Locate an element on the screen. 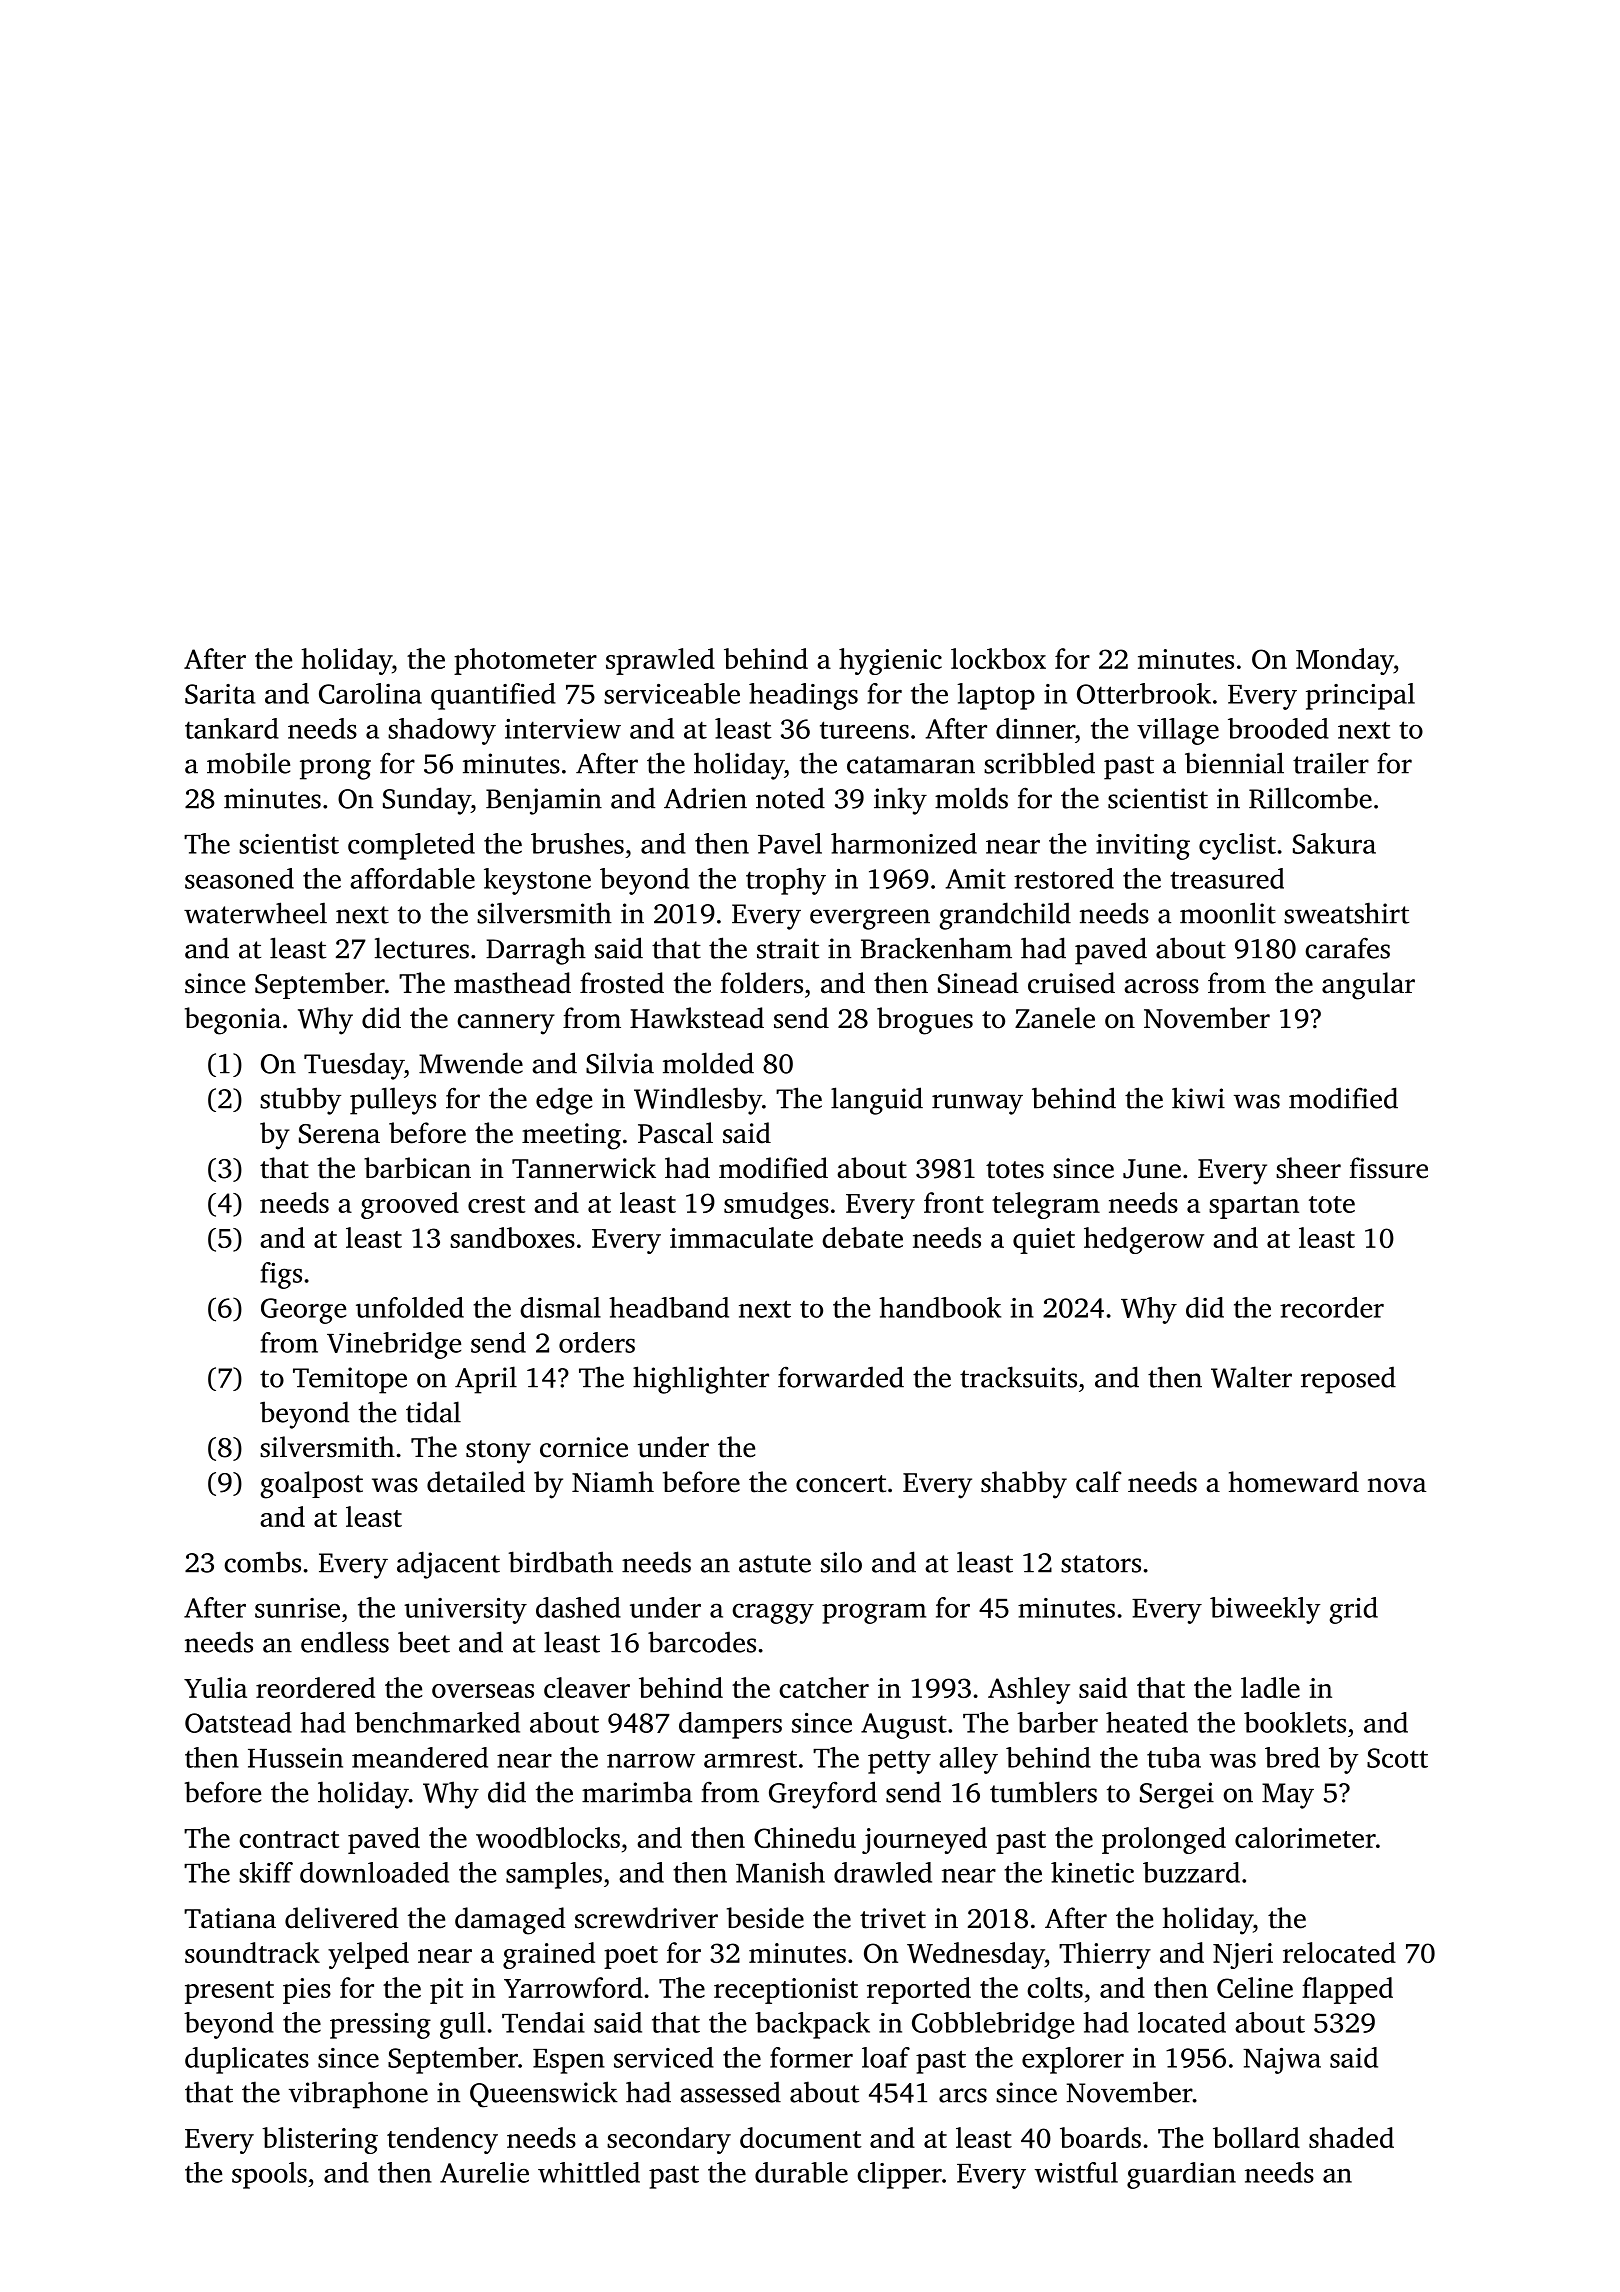  backpack is located at coordinates (812, 2025).
